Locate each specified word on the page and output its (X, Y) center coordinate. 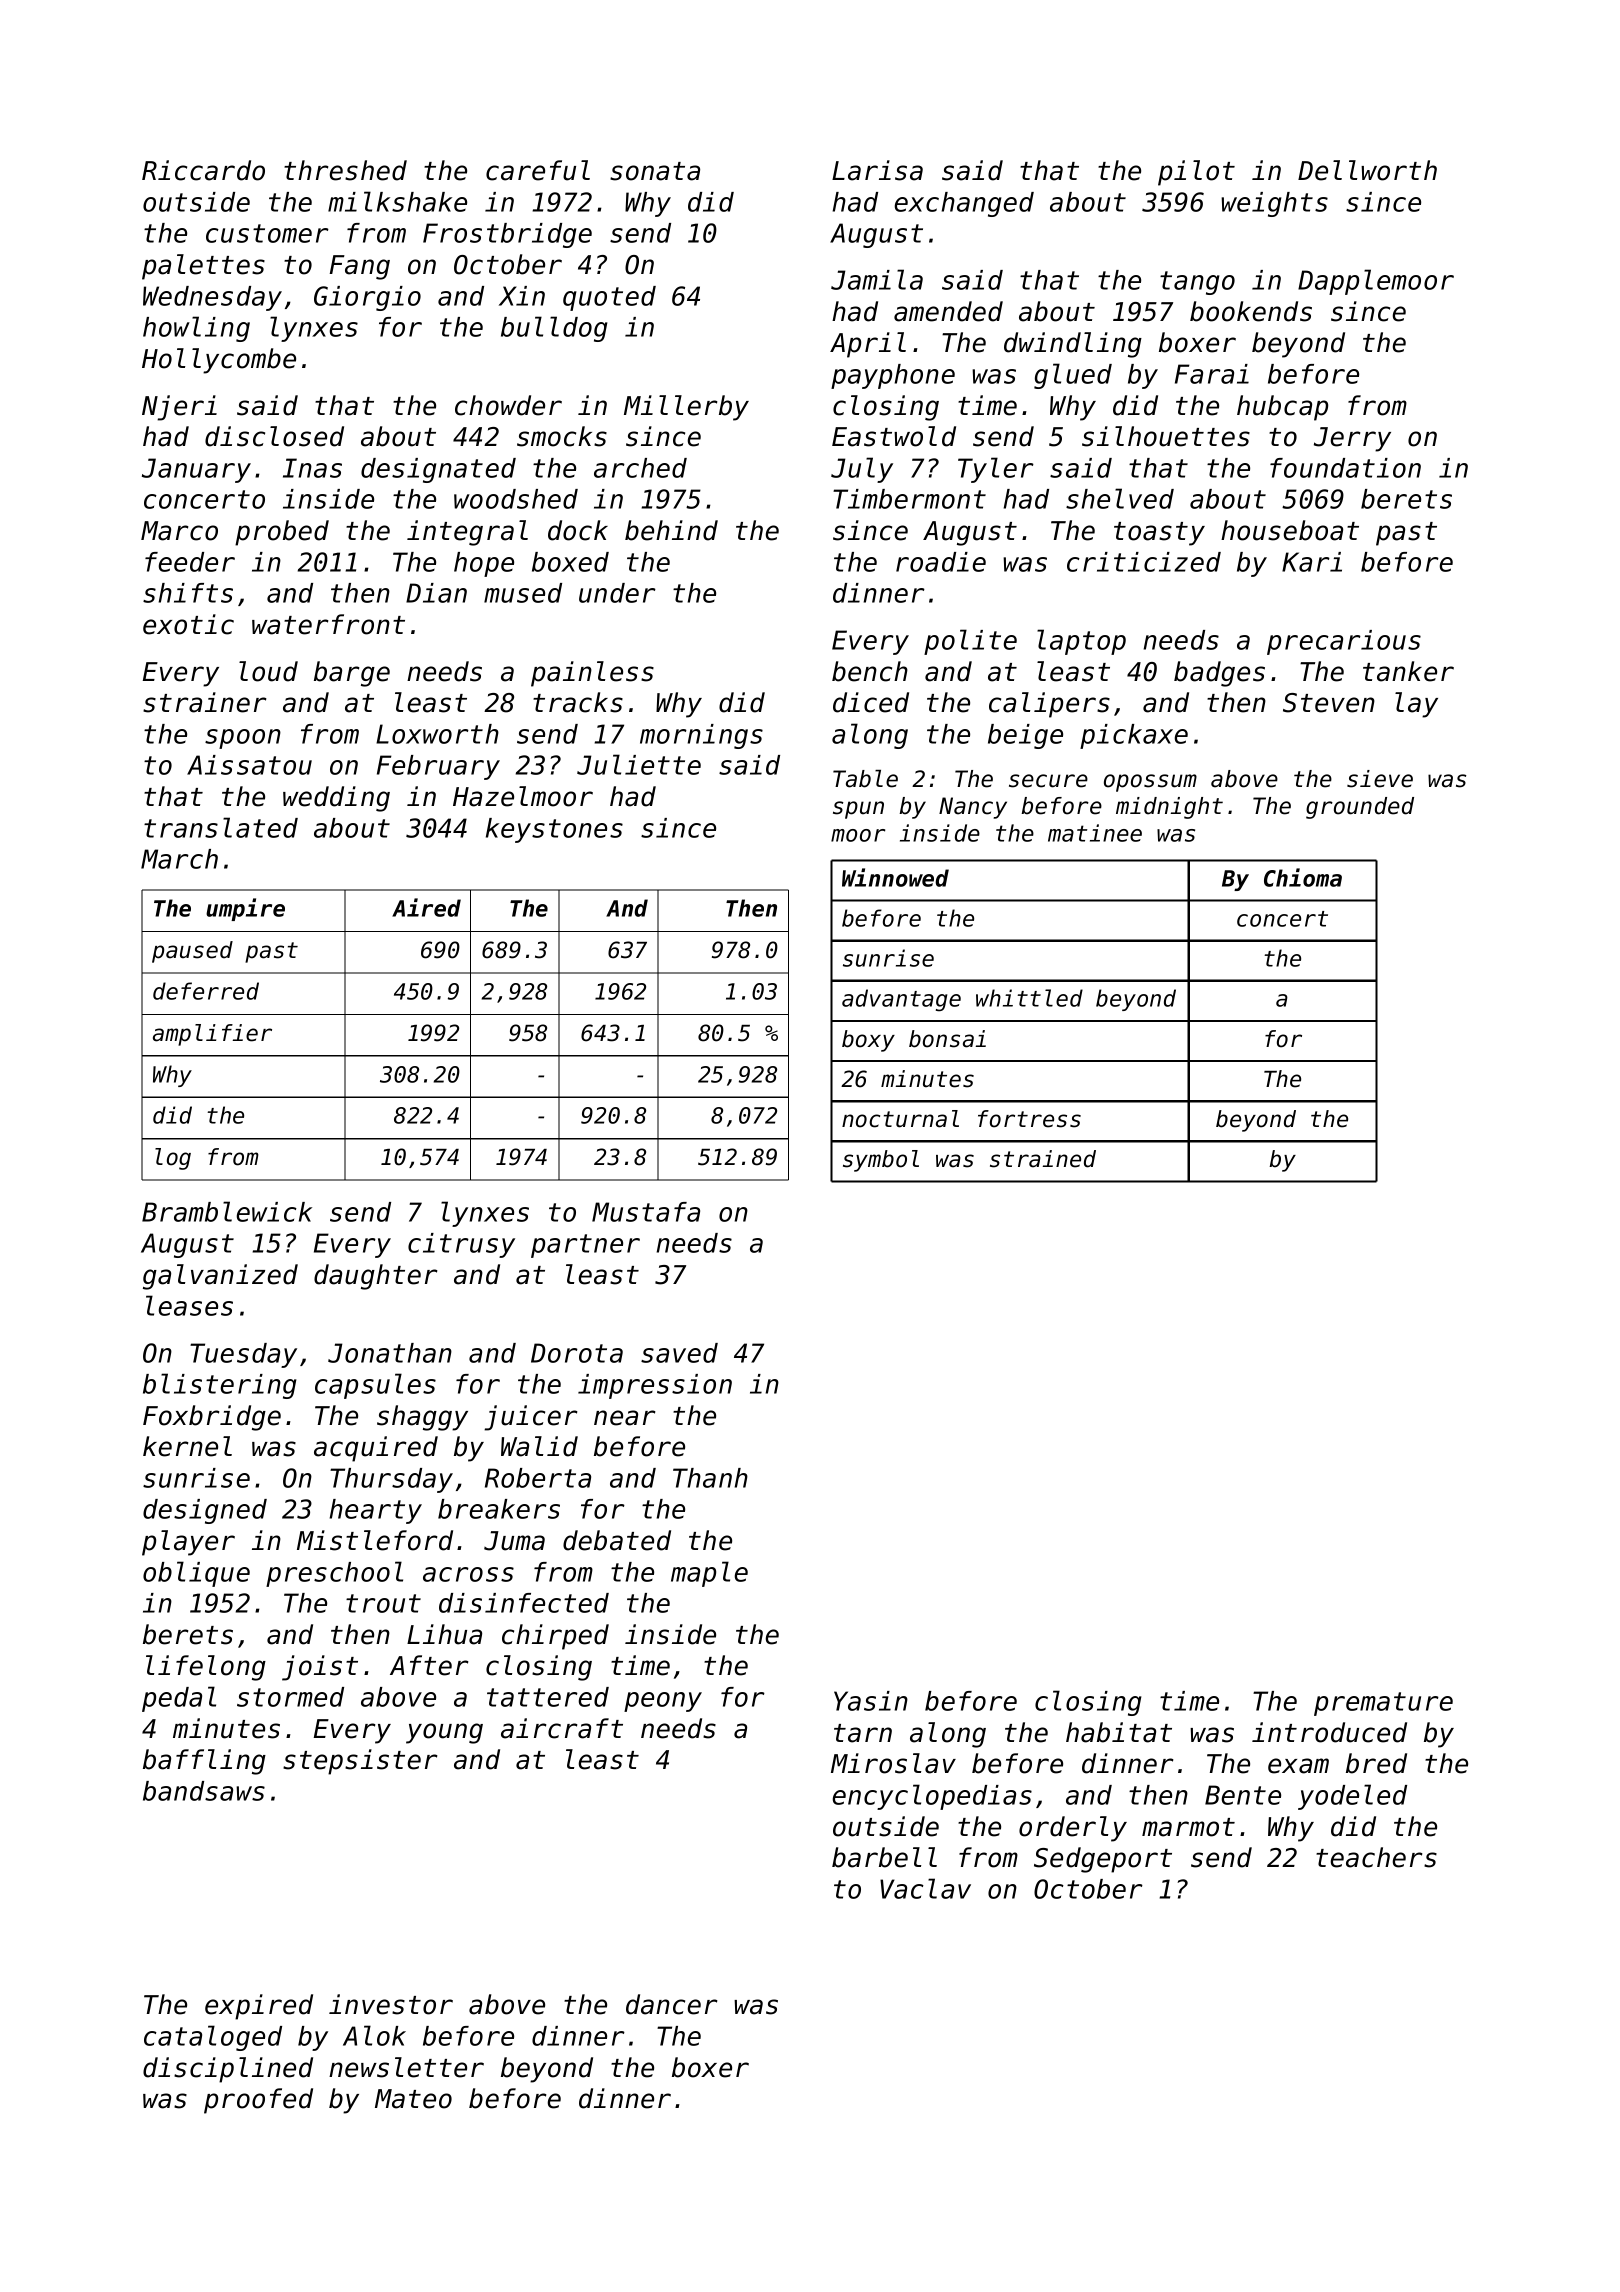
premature (1383, 1704)
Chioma (1303, 877)
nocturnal (900, 1119)
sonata (655, 171)
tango (1197, 283)
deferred (206, 991)
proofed (258, 2101)
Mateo (413, 2099)
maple (709, 1574)
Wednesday (212, 298)
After (429, 1665)
